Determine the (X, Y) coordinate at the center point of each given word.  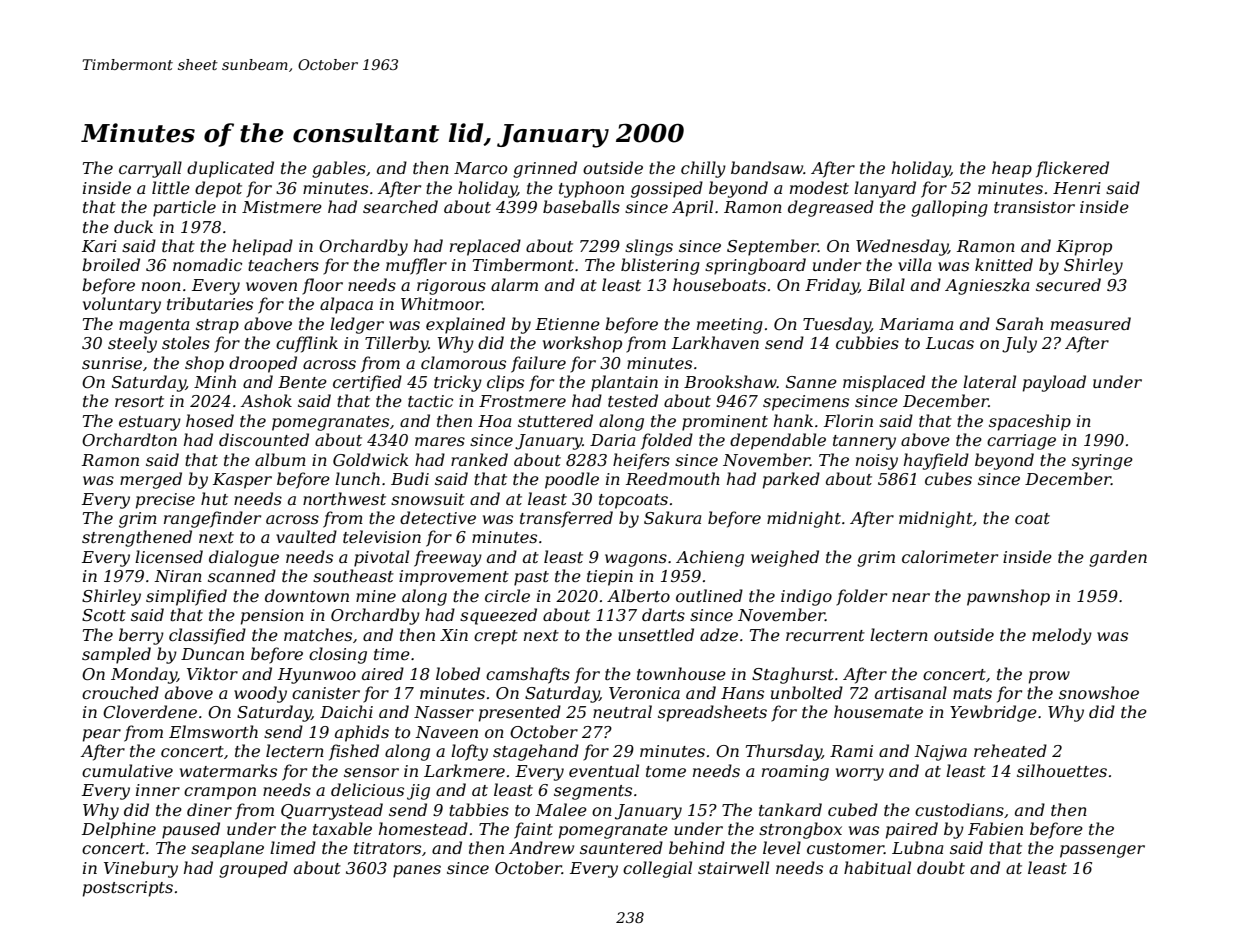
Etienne (567, 324)
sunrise (112, 363)
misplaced (884, 383)
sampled (116, 655)
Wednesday (902, 247)
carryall (150, 169)
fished (354, 752)
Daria (612, 440)
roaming (795, 773)
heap (1012, 169)
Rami (851, 751)
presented (520, 713)
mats (972, 693)
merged (151, 480)
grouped (253, 869)
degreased (831, 208)
